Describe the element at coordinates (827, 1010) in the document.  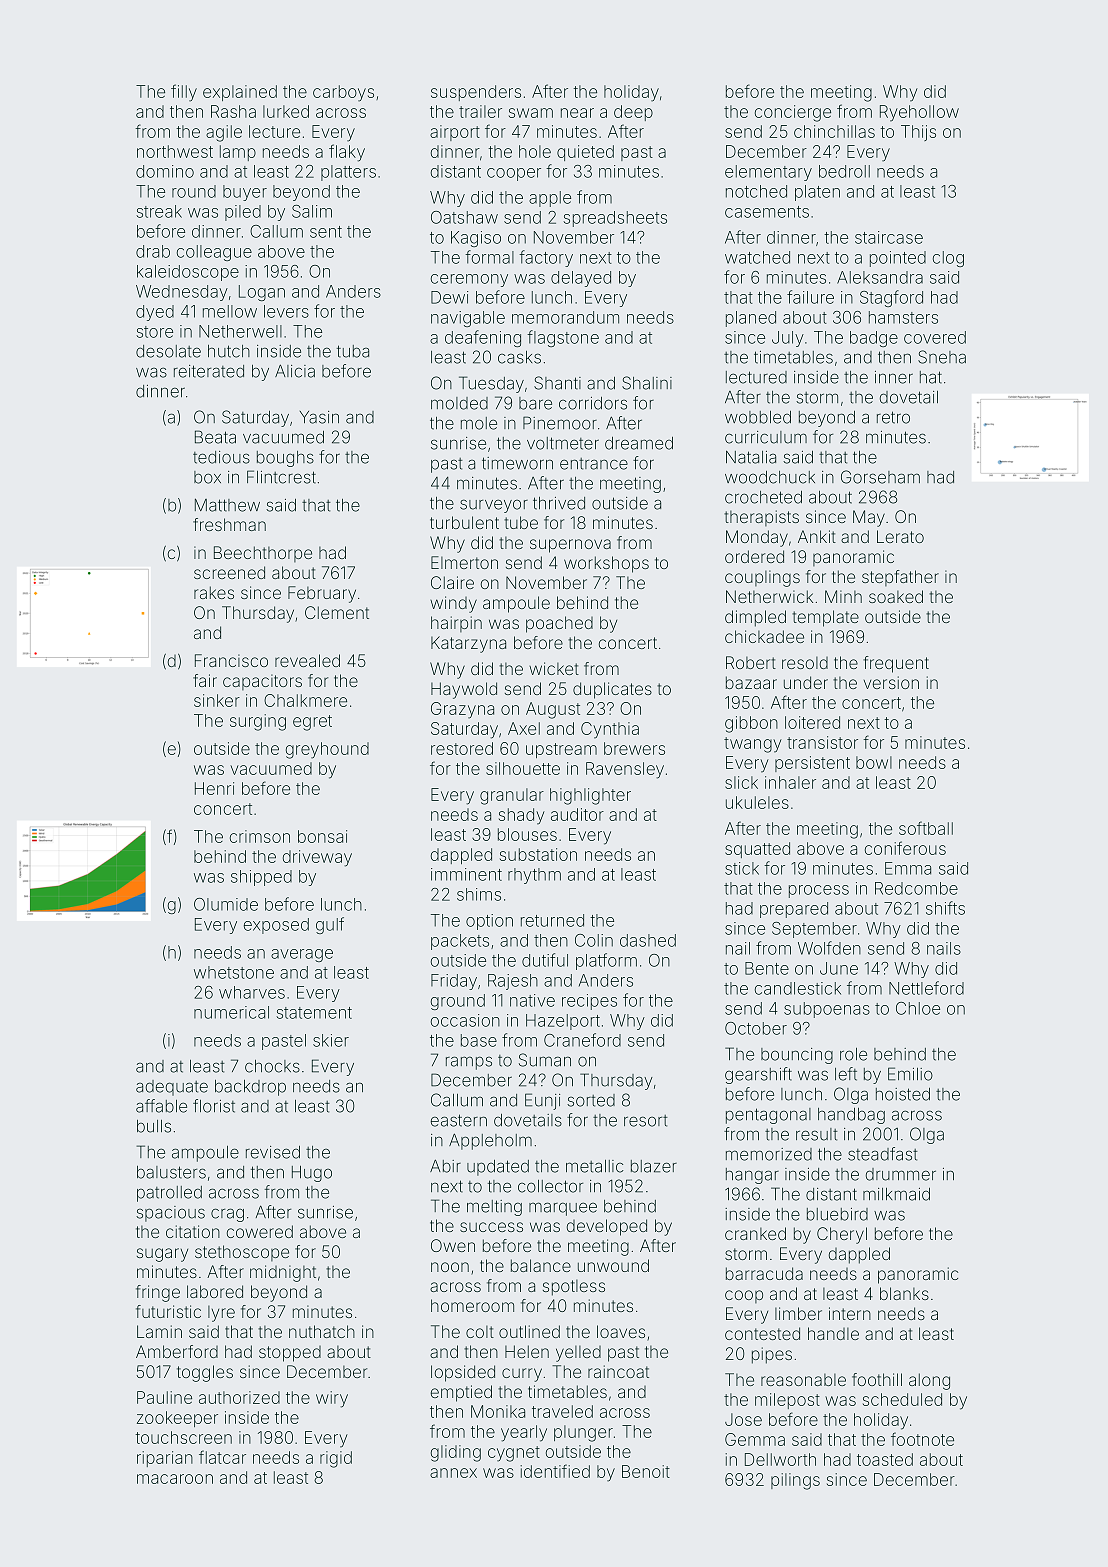
I see `subpoenas` at that location.
